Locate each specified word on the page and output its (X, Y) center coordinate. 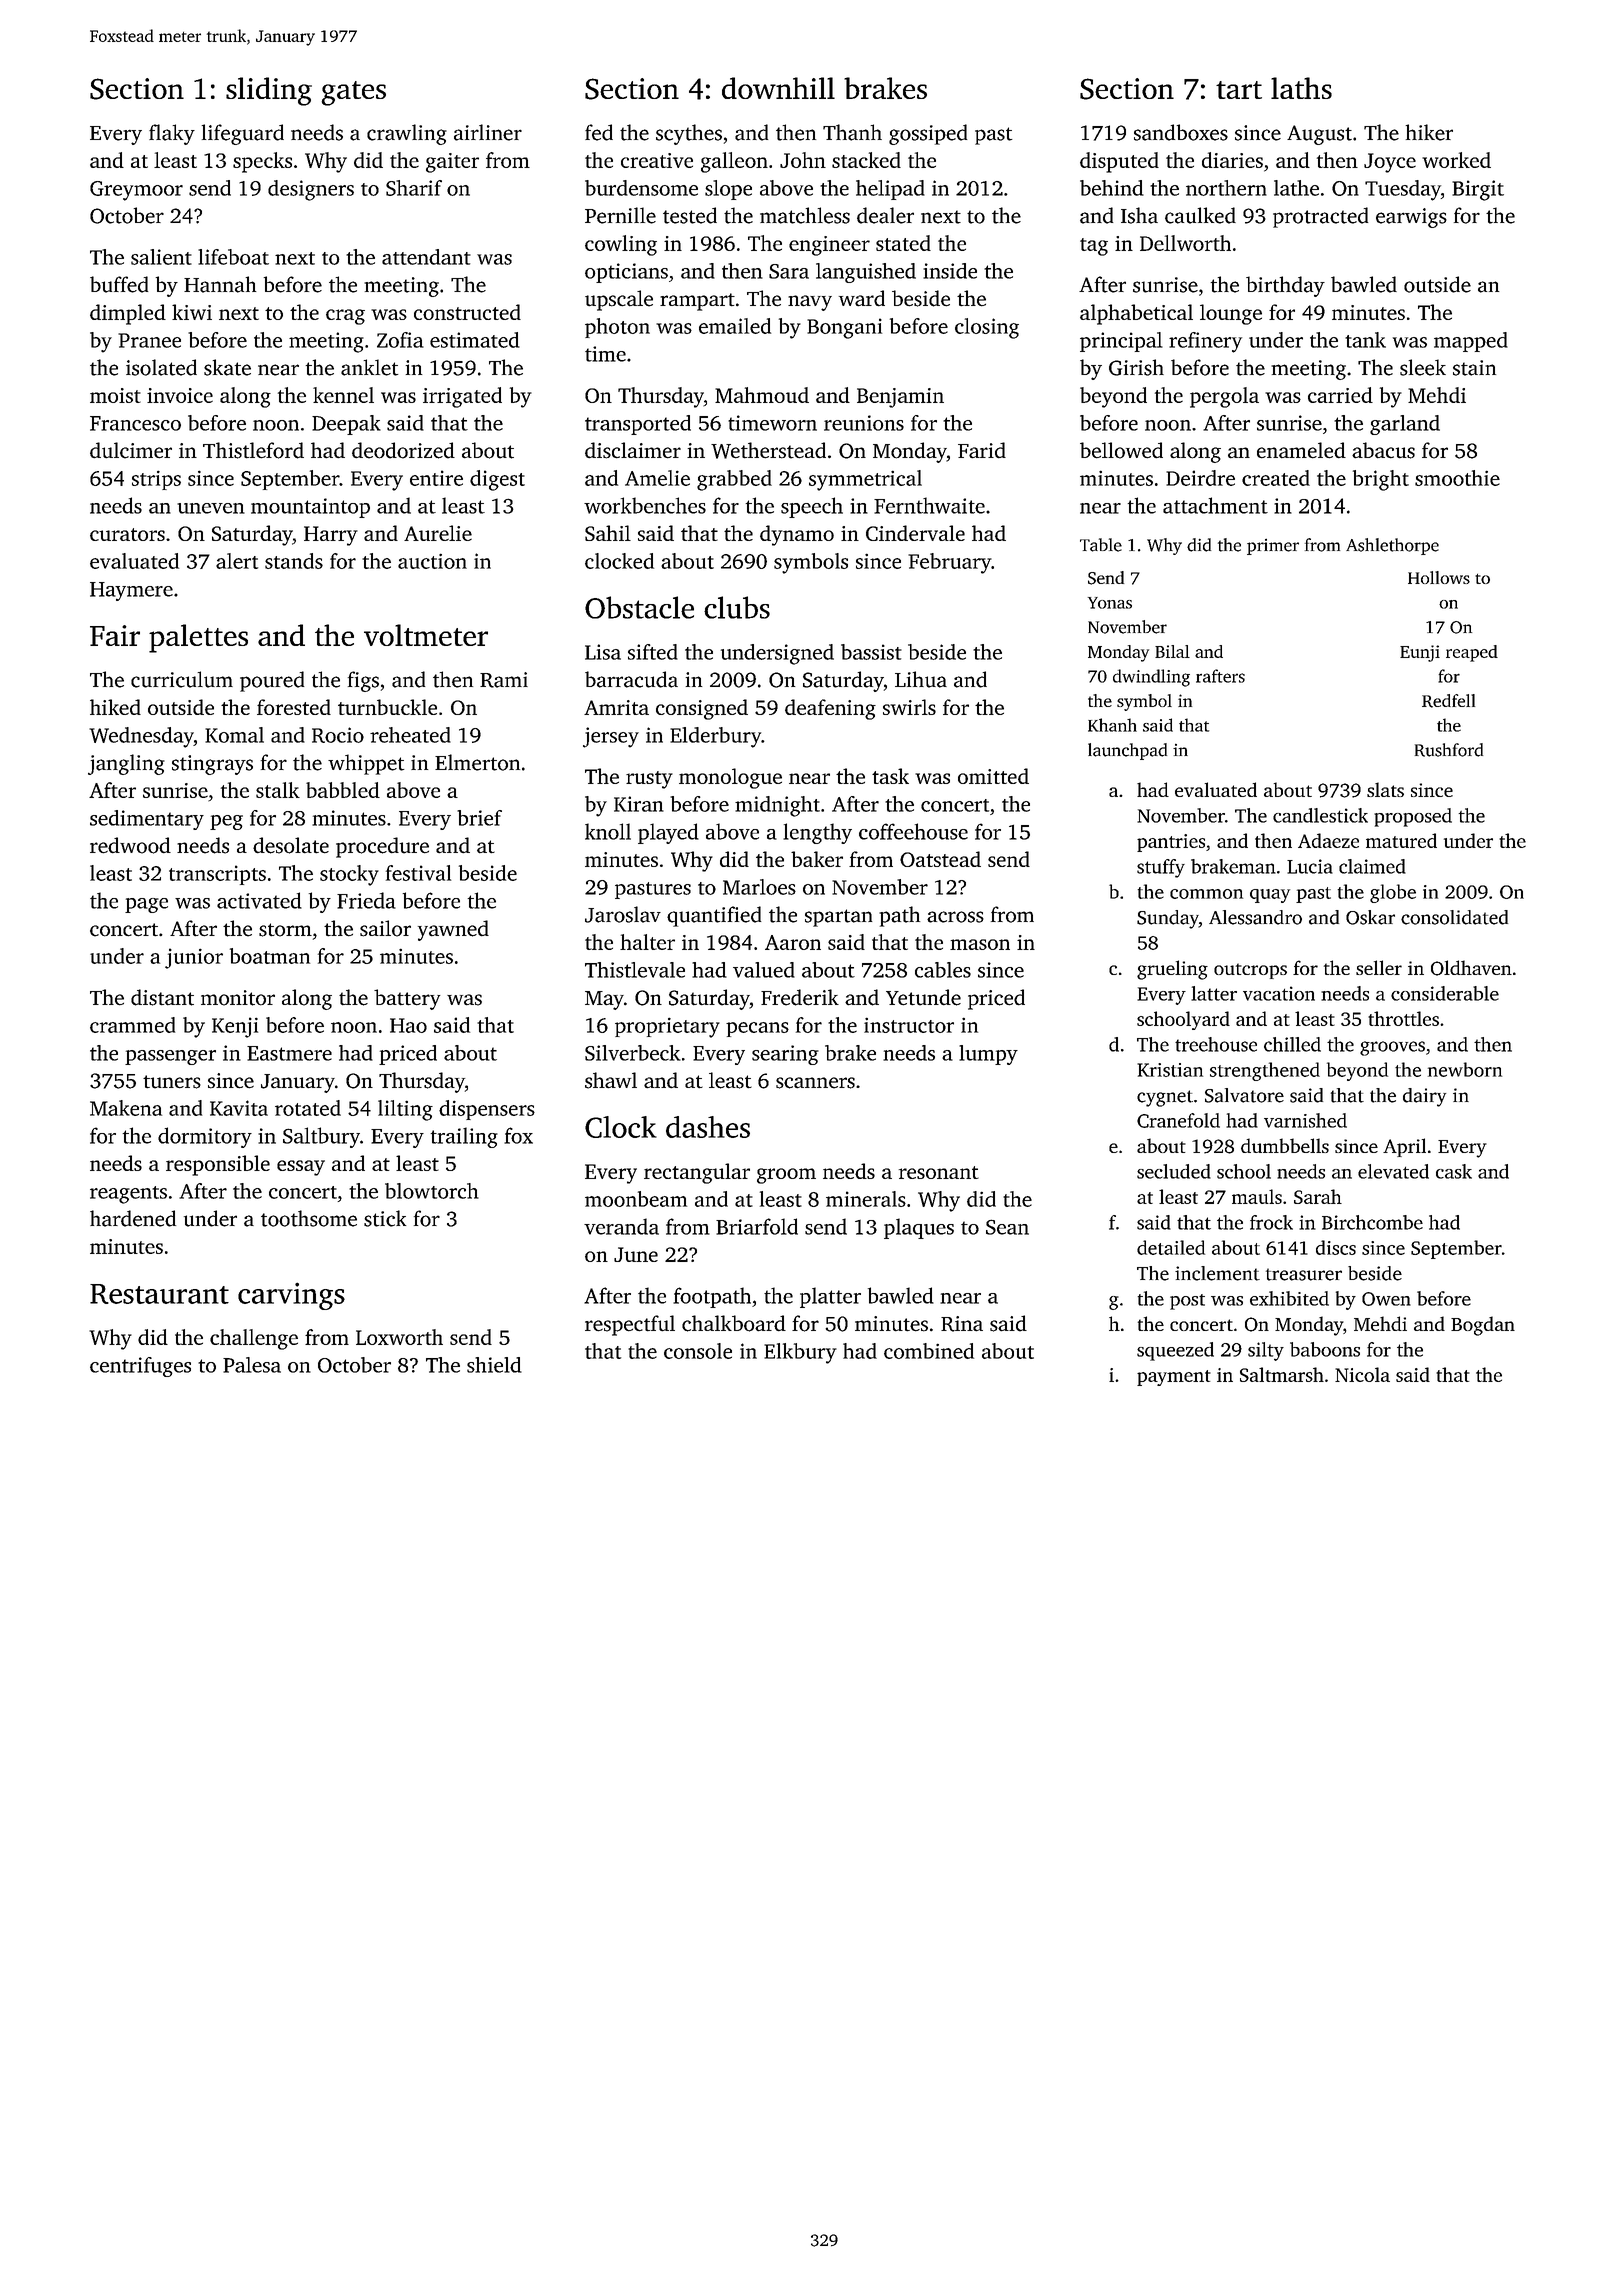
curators (127, 534)
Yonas (1110, 603)
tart (1239, 90)
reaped (1472, 653)
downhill (778, 88)
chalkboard (734, 1323)
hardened (133, 1218)
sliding (269, 91)
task (890, 776)
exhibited (1289, 1298)
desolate (291, 845)
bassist (871, 652)
